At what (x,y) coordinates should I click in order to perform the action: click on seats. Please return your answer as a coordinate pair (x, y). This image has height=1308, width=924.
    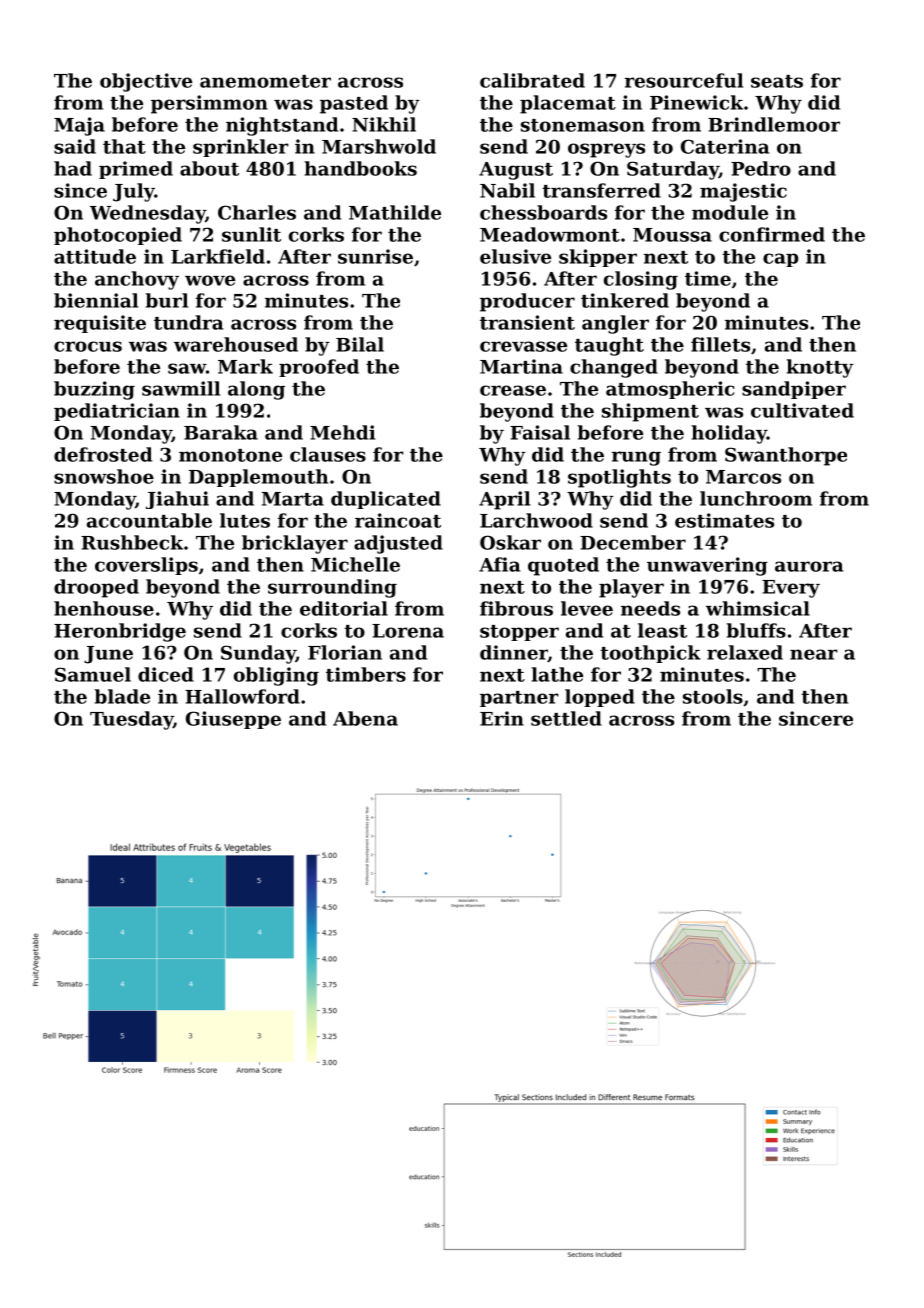
    Looking at the image, I should click on (777, 81).
